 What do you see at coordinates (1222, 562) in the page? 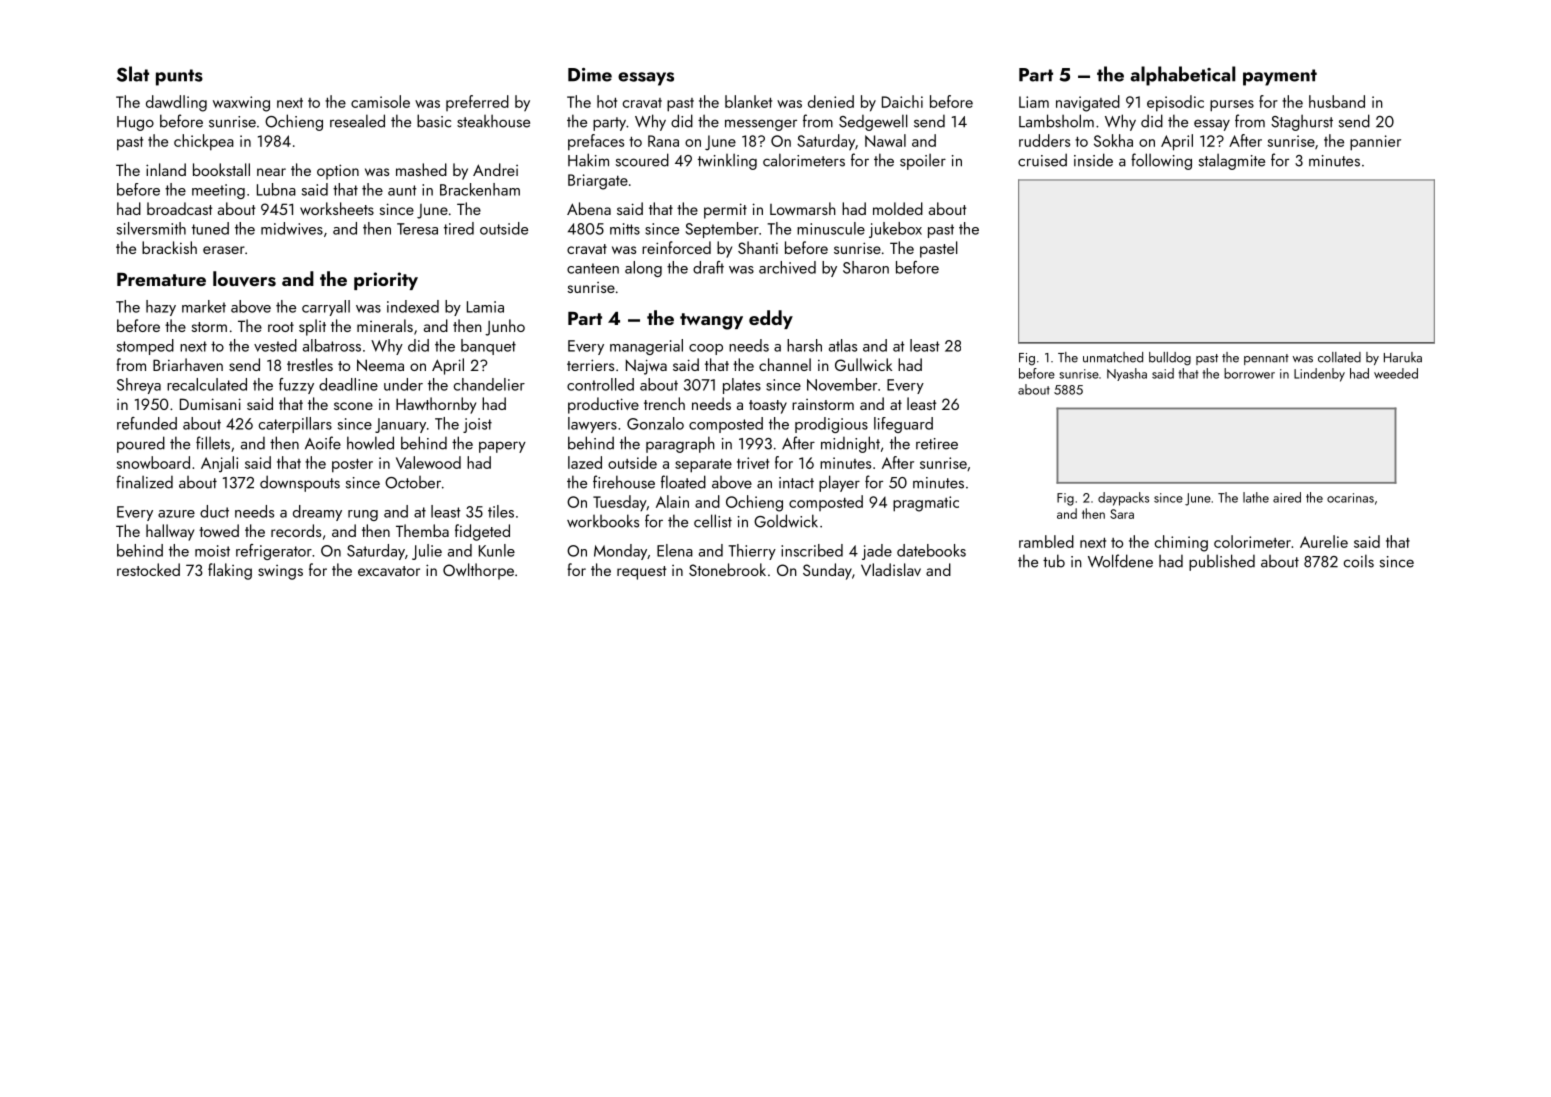
I see `published` at bounding box center [1222, 562].
